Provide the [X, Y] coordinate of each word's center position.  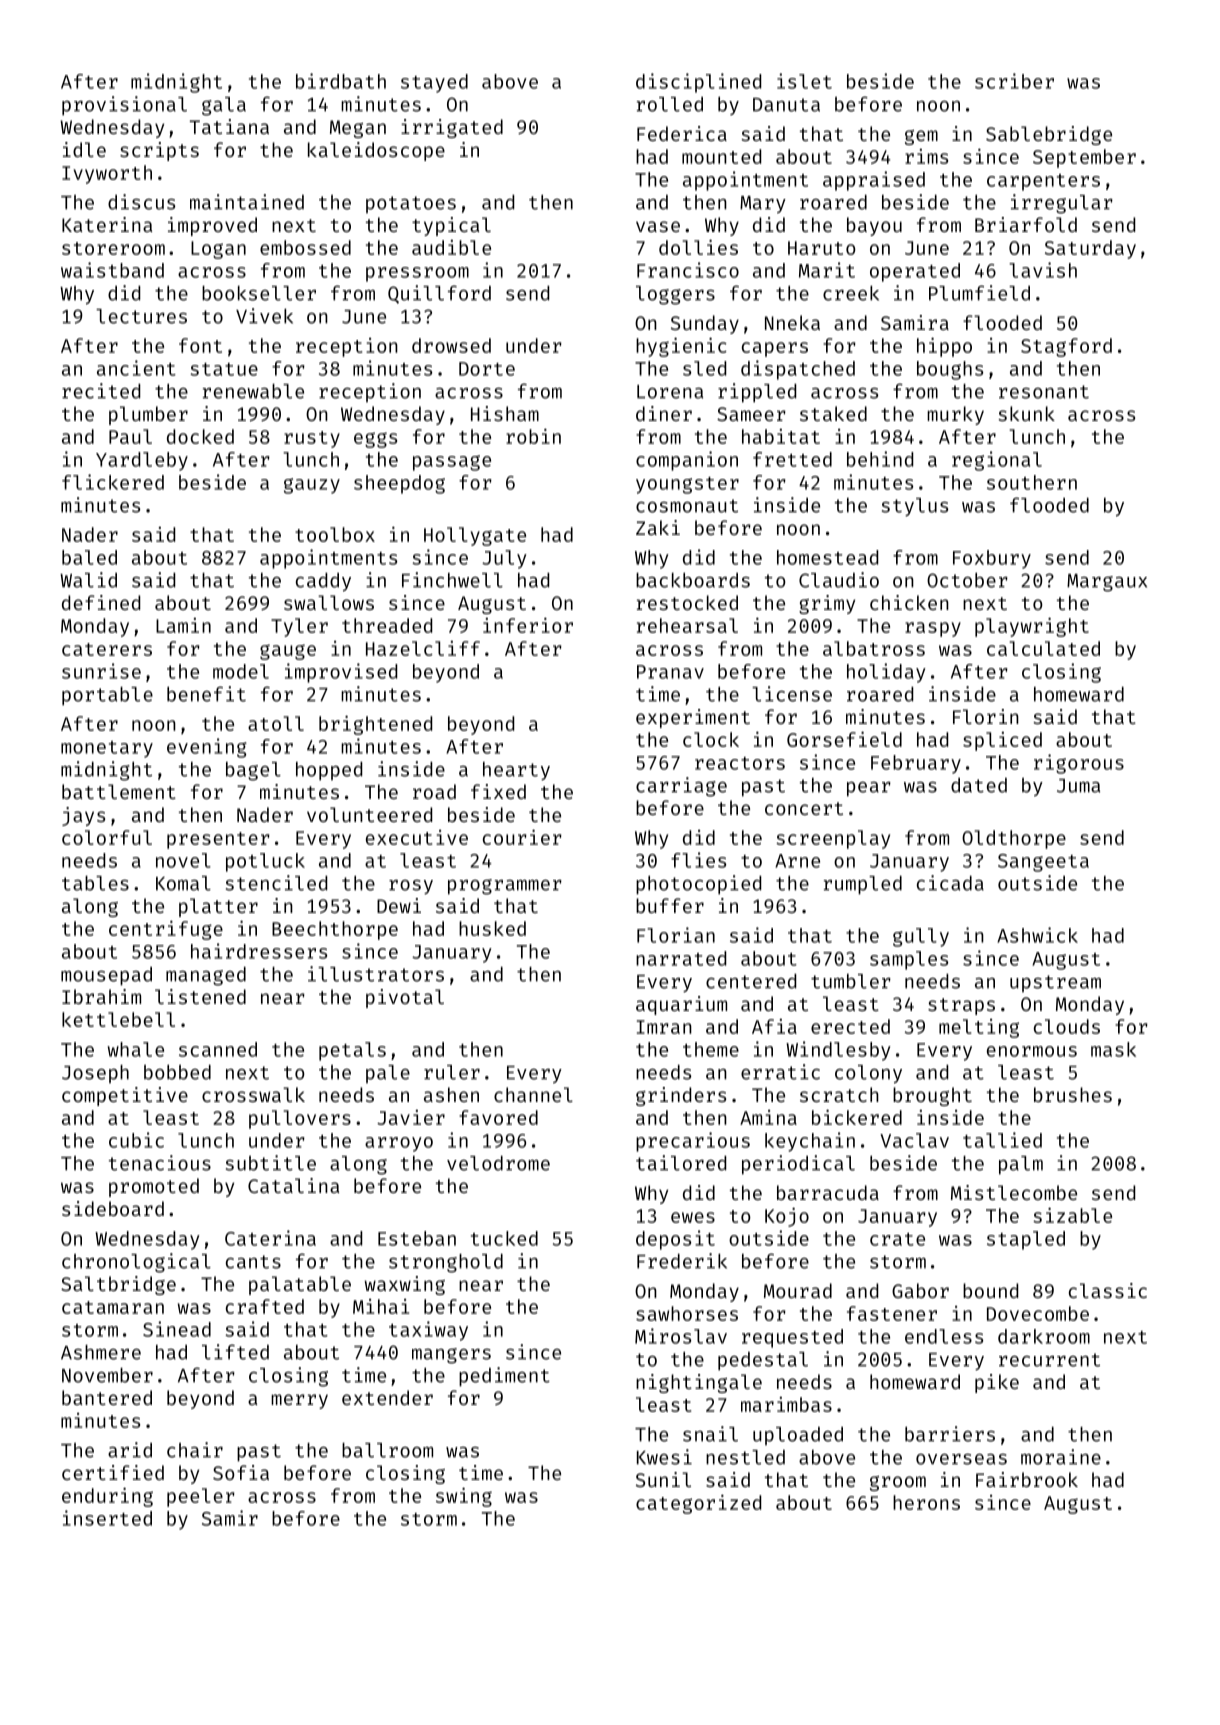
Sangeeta [1043, 863]
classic [1108, 1290]
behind [880, 459]
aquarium [681, 1005]
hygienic [681, 347]
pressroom [417, 274]
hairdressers [259, 951]
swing [464, 1497]
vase [658, 226]
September [1084, 158]
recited [101, 391]
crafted [265, 1306]
